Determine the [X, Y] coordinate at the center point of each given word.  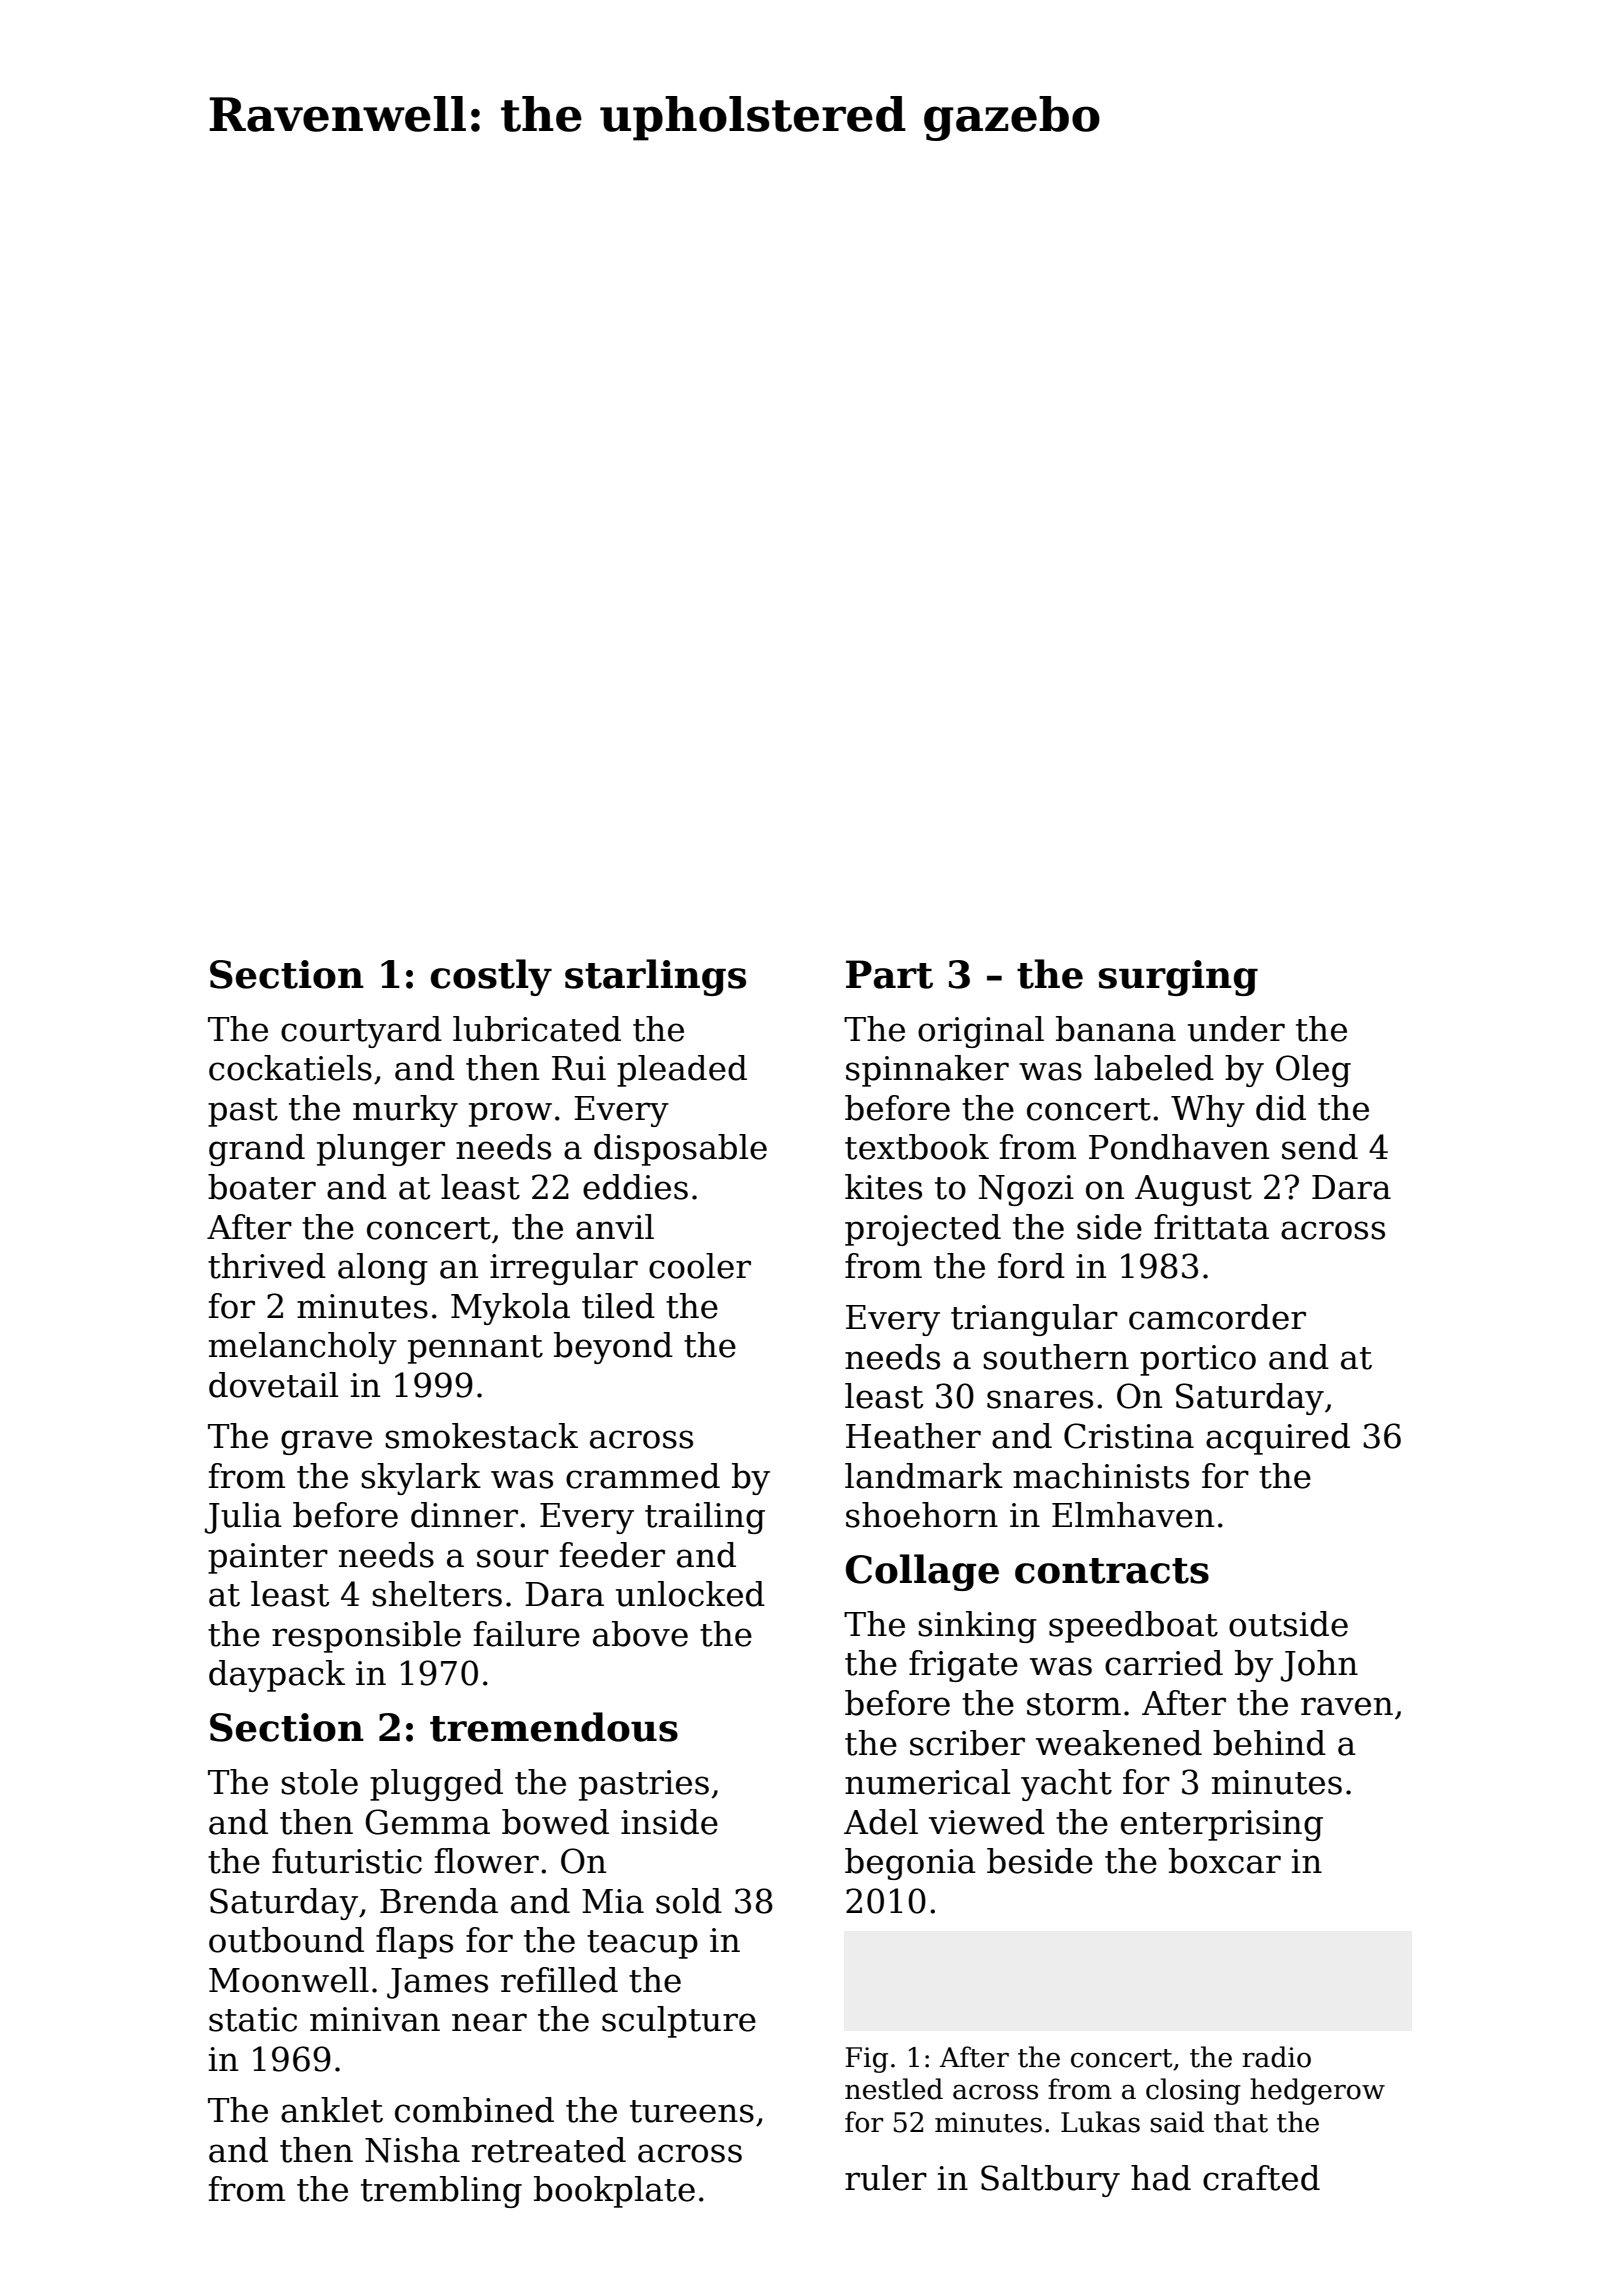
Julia [243, 1518]
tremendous [554, 1727]
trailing [705, 1518]
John [1319, 1666]
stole [319, 1782]
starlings [655, 977]
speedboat [1133, 1627]
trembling [441, 2192]
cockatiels [290, 1068]
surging [1178, 978]
